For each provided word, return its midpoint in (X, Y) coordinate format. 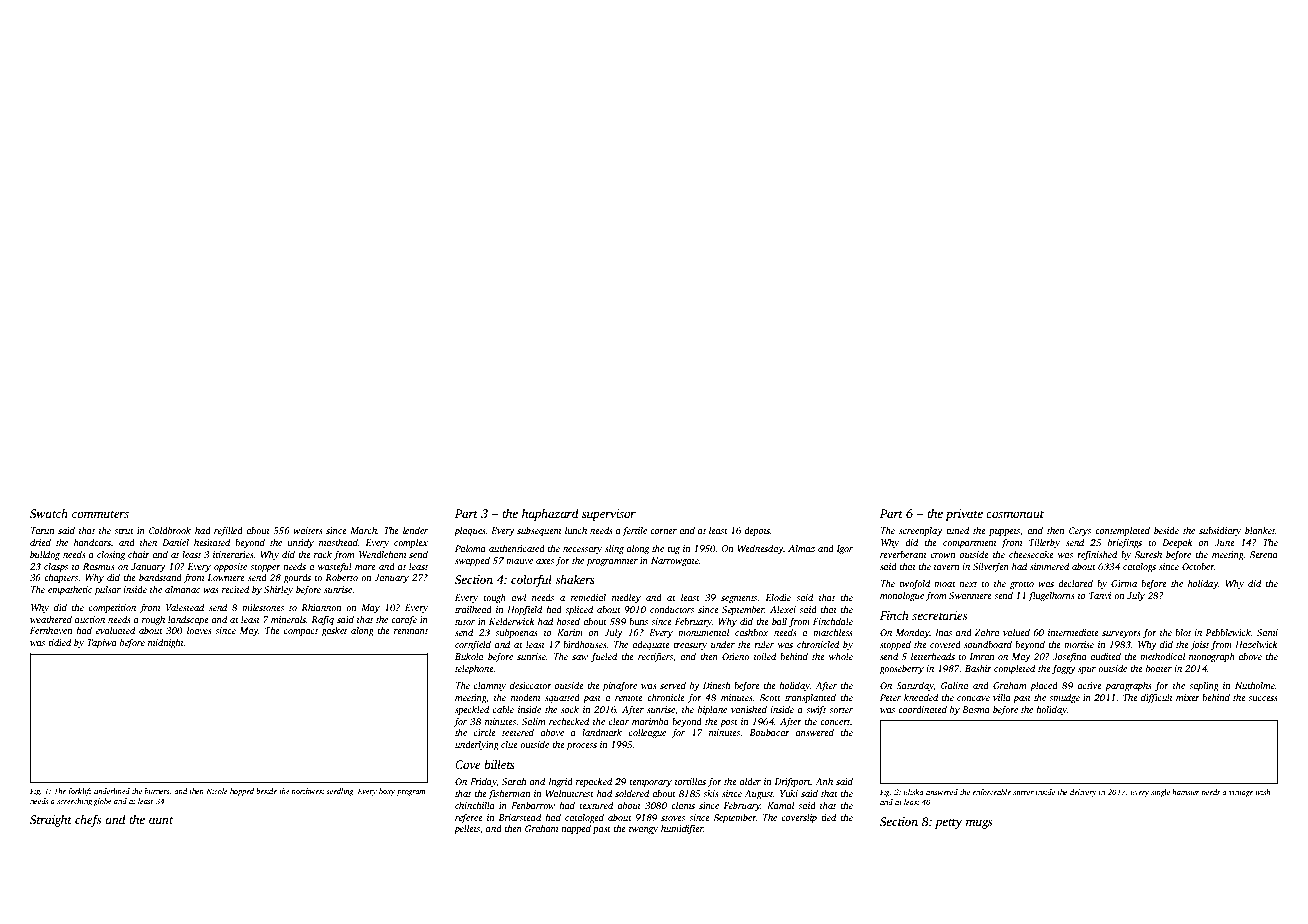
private (964, 515)
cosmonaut (1015, 514)
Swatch (49, 513)
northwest (308, 791)
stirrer (1023, 792)
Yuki (789, 793)
